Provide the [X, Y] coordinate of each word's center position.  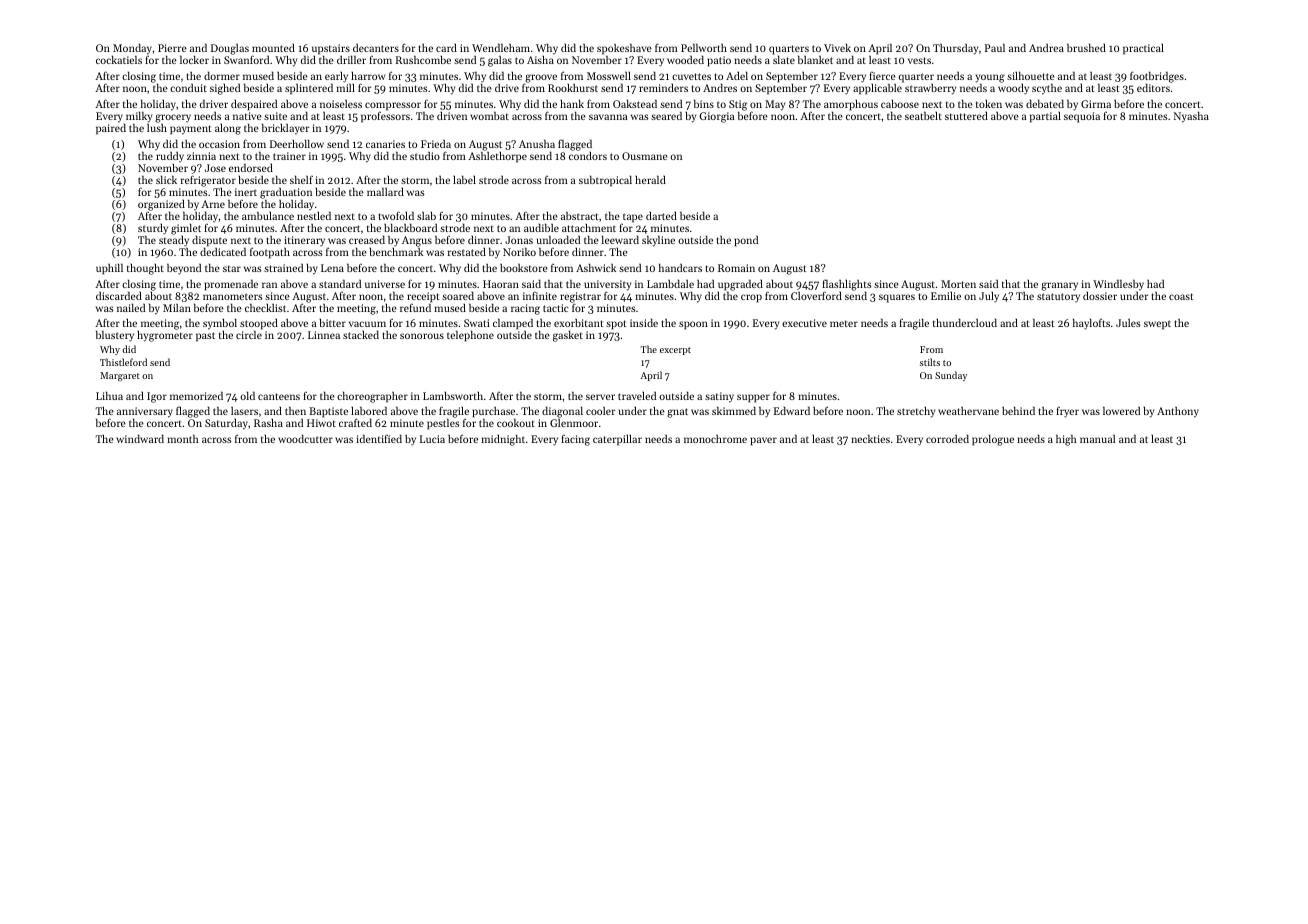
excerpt [675, 351]
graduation [286, 193]
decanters [376, 48]
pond [746, 241]
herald [650, 180]
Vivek [837, 48]
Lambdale [670, 284]
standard [340, 284]
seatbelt [923, 116]
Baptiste [328, 412]
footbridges [1157, 77]
